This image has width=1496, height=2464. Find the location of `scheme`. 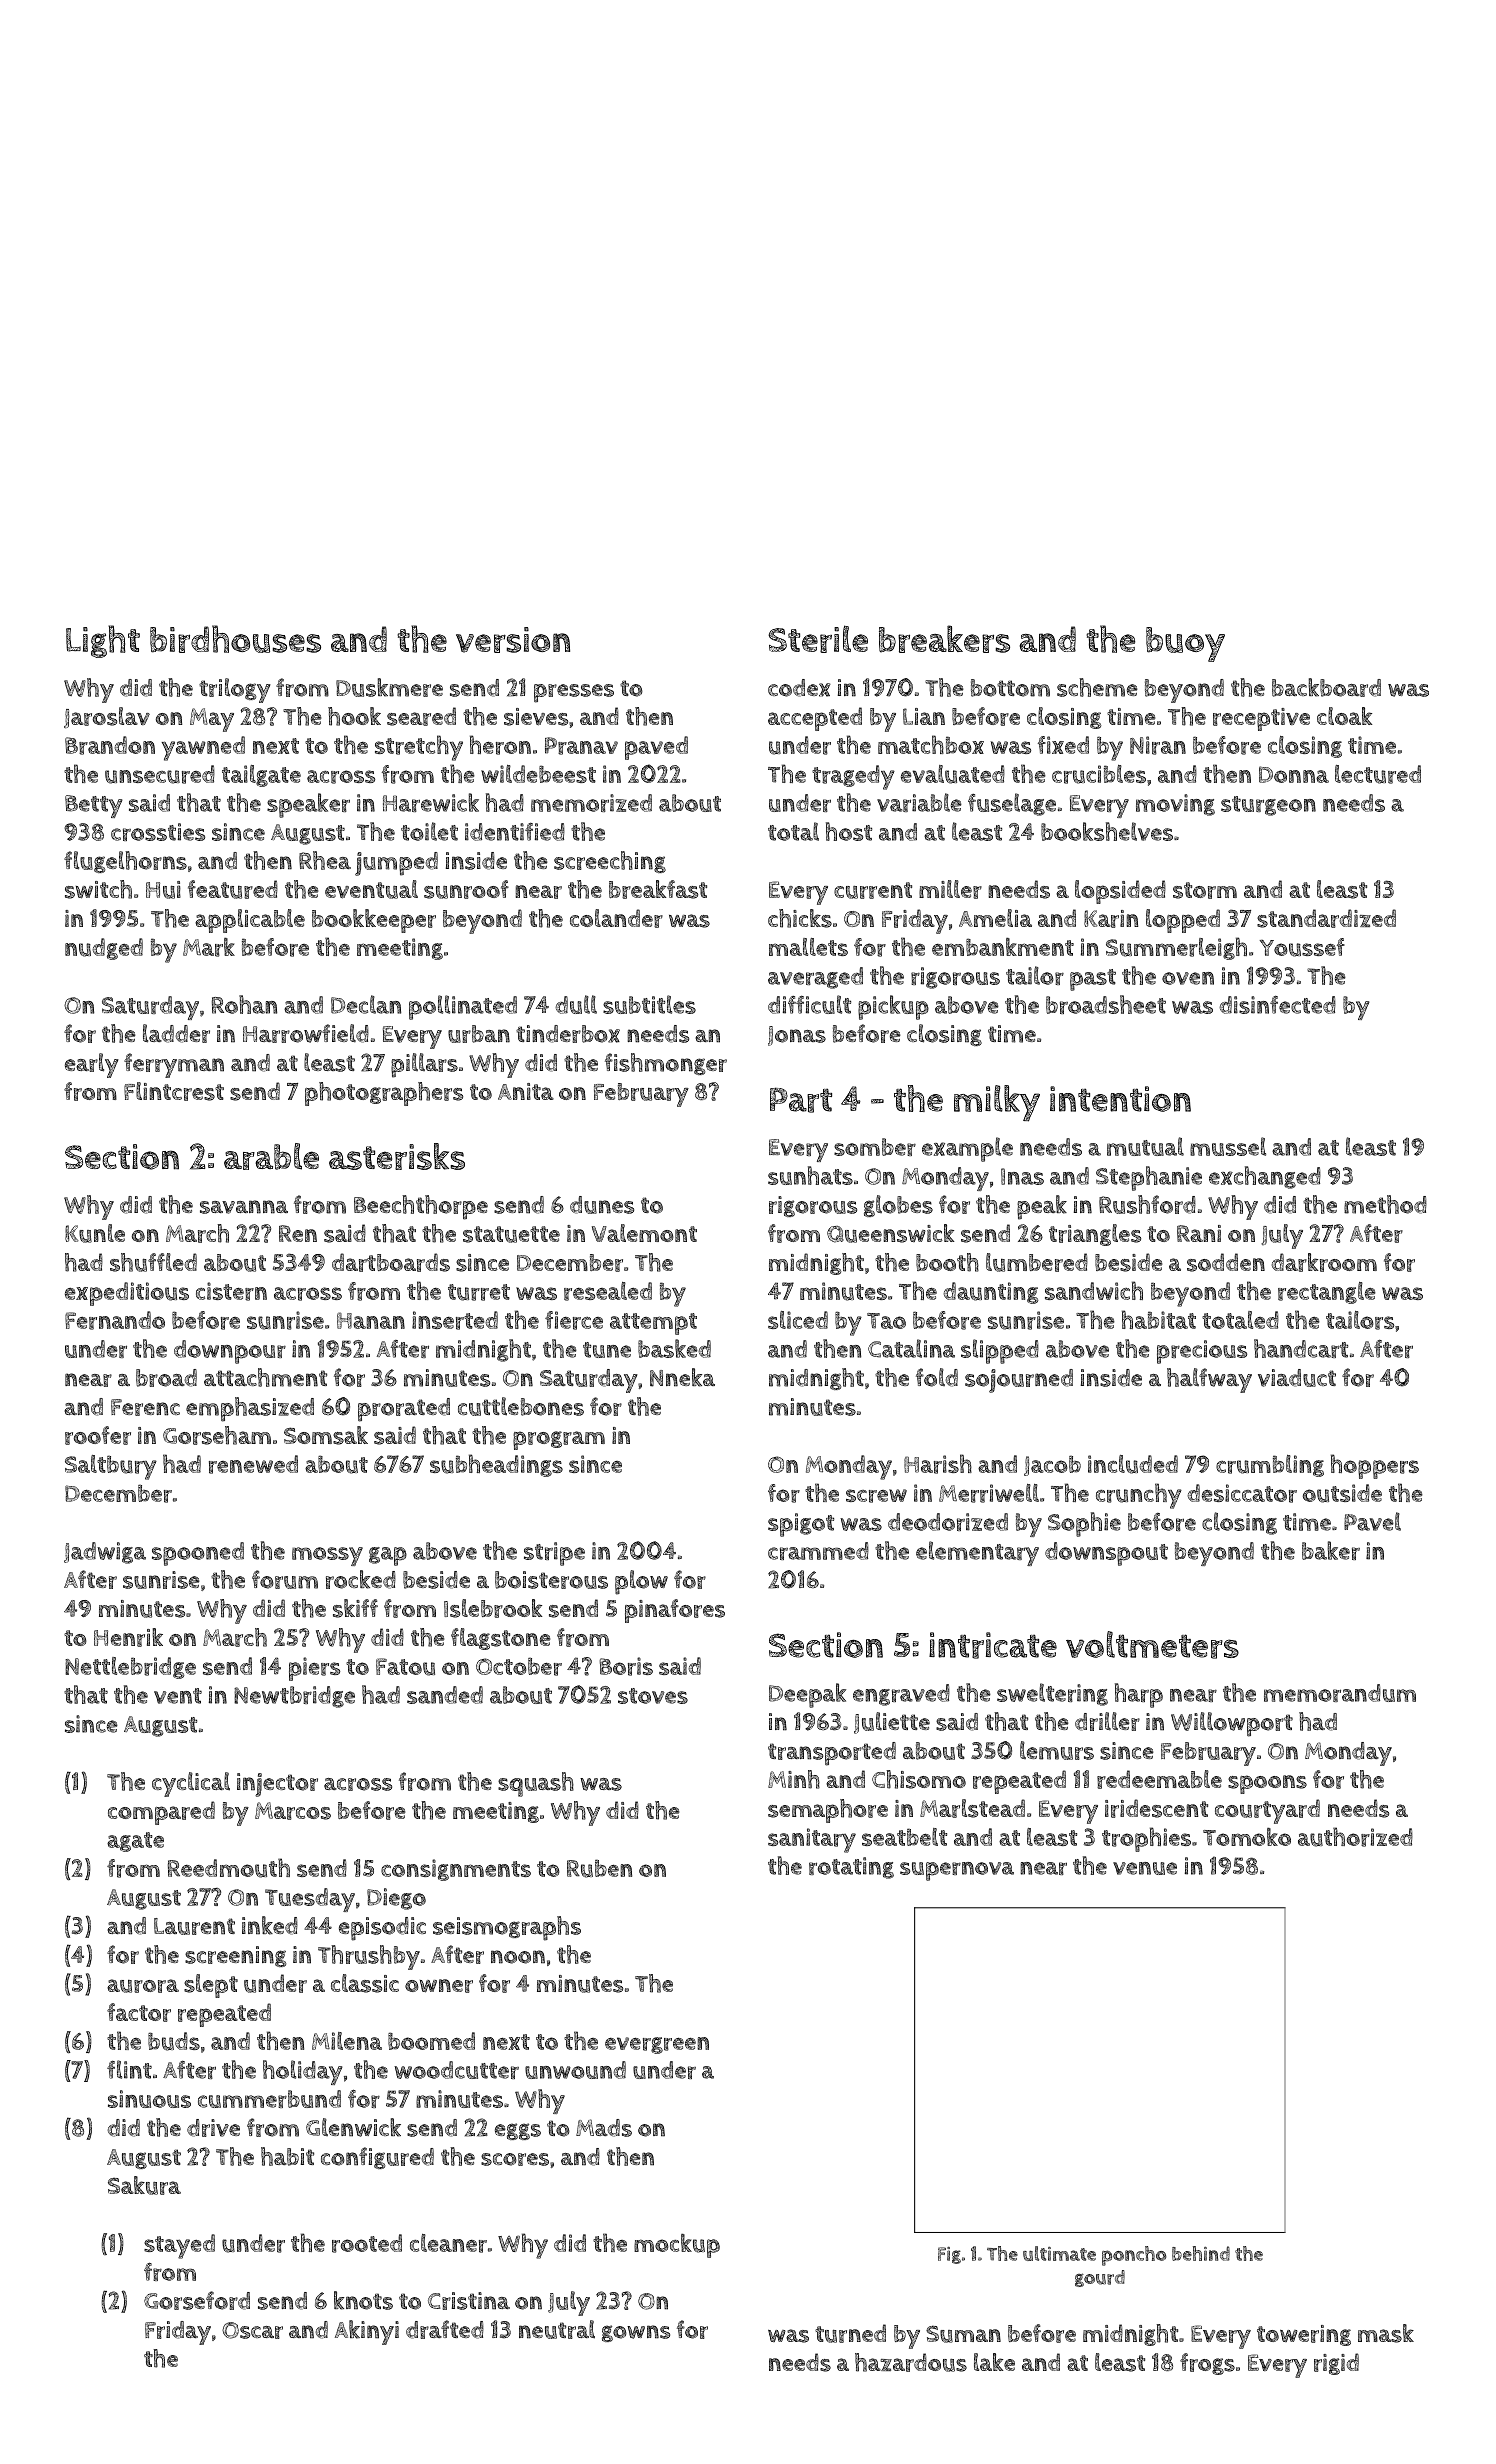

scheme is located at coordinates (1097, 687).
